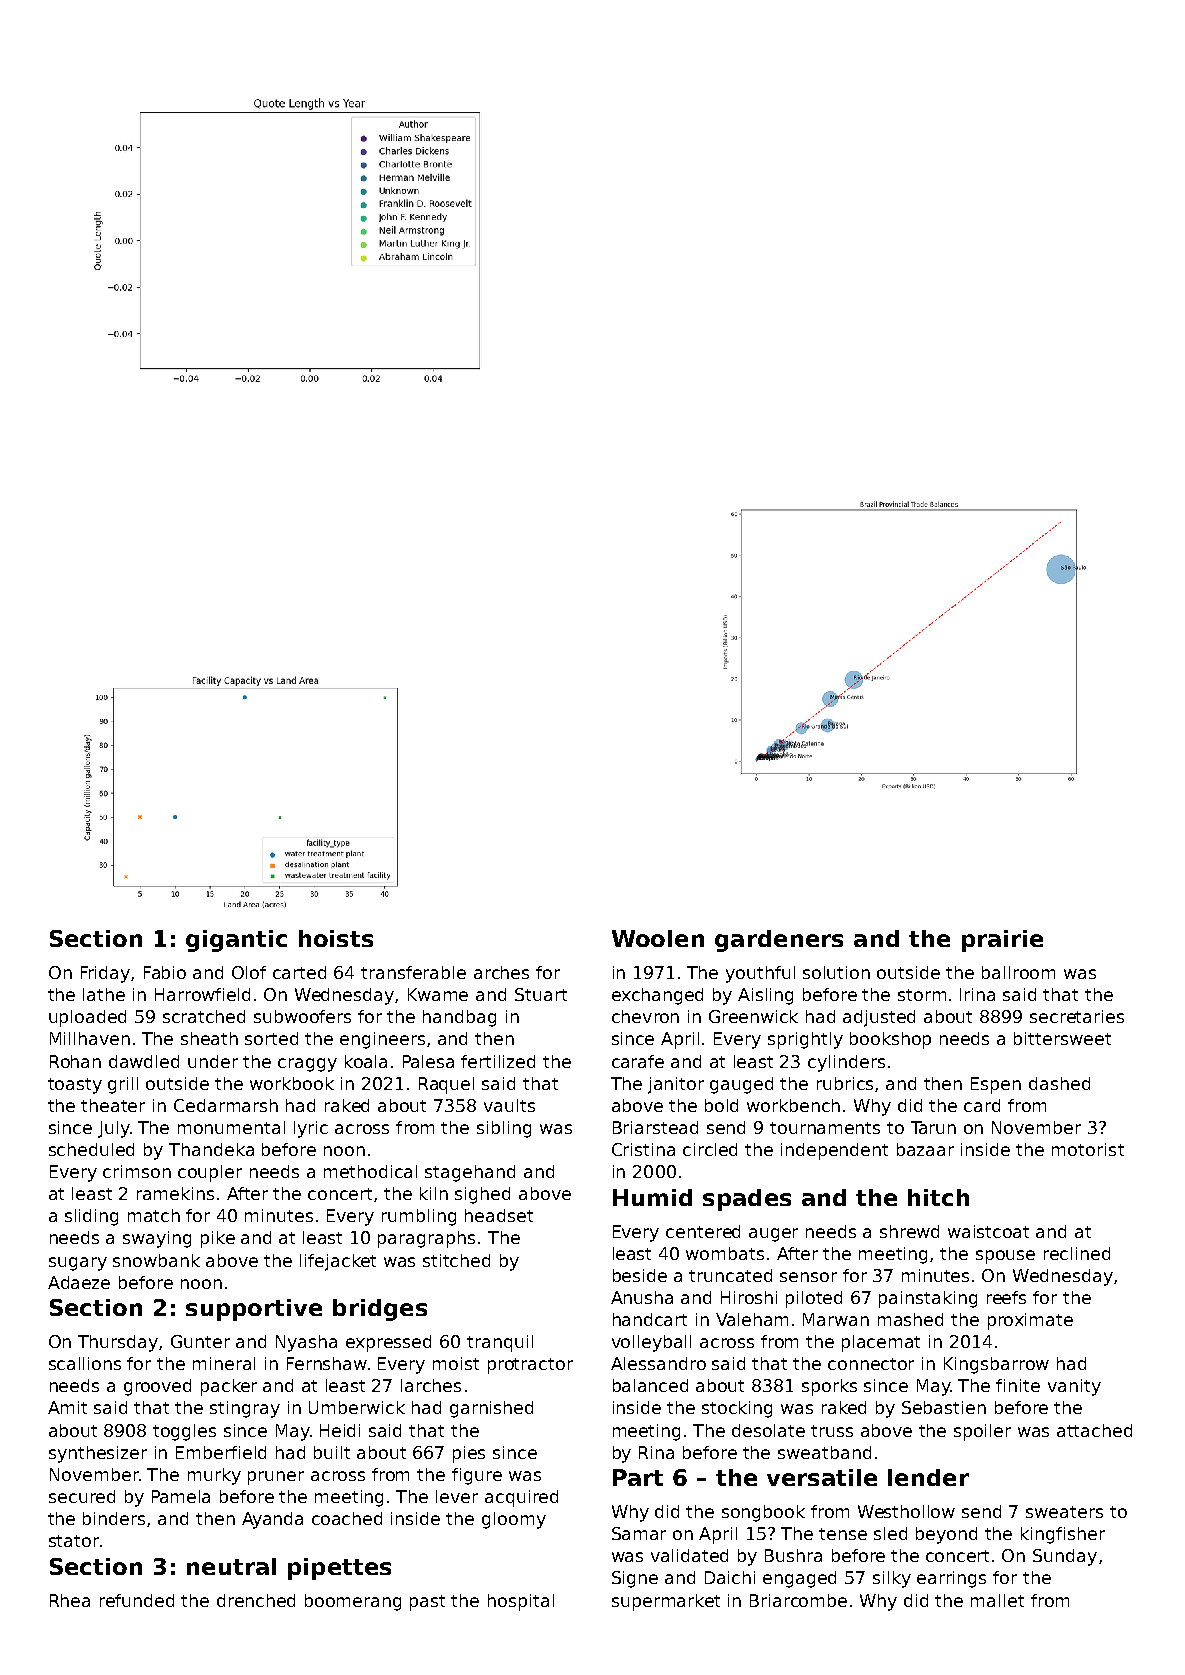 The width and height of the image is (1185, 1675). I want to click on Fabio, so click(165, 972).
